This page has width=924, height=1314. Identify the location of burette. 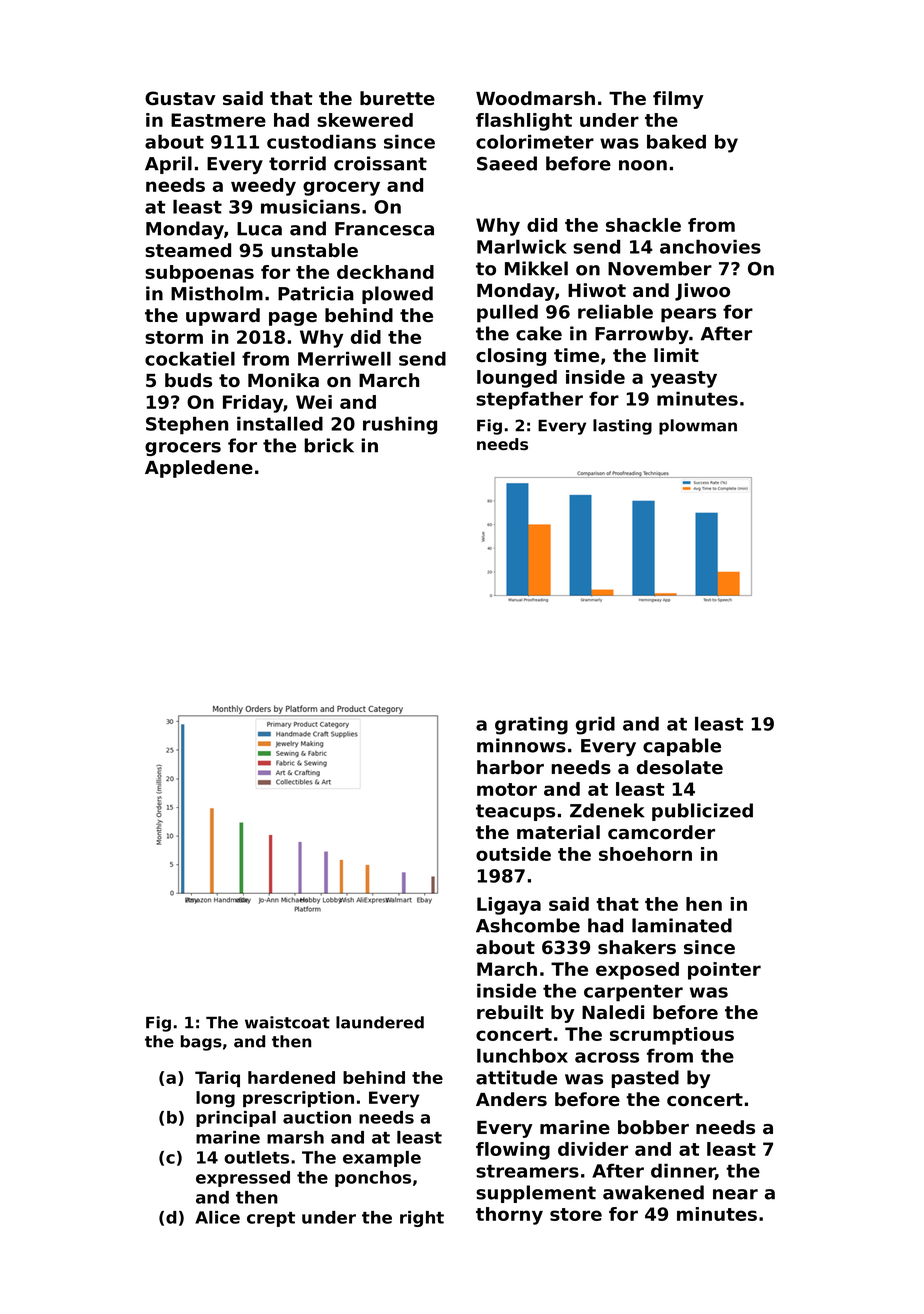
(397, 98).
